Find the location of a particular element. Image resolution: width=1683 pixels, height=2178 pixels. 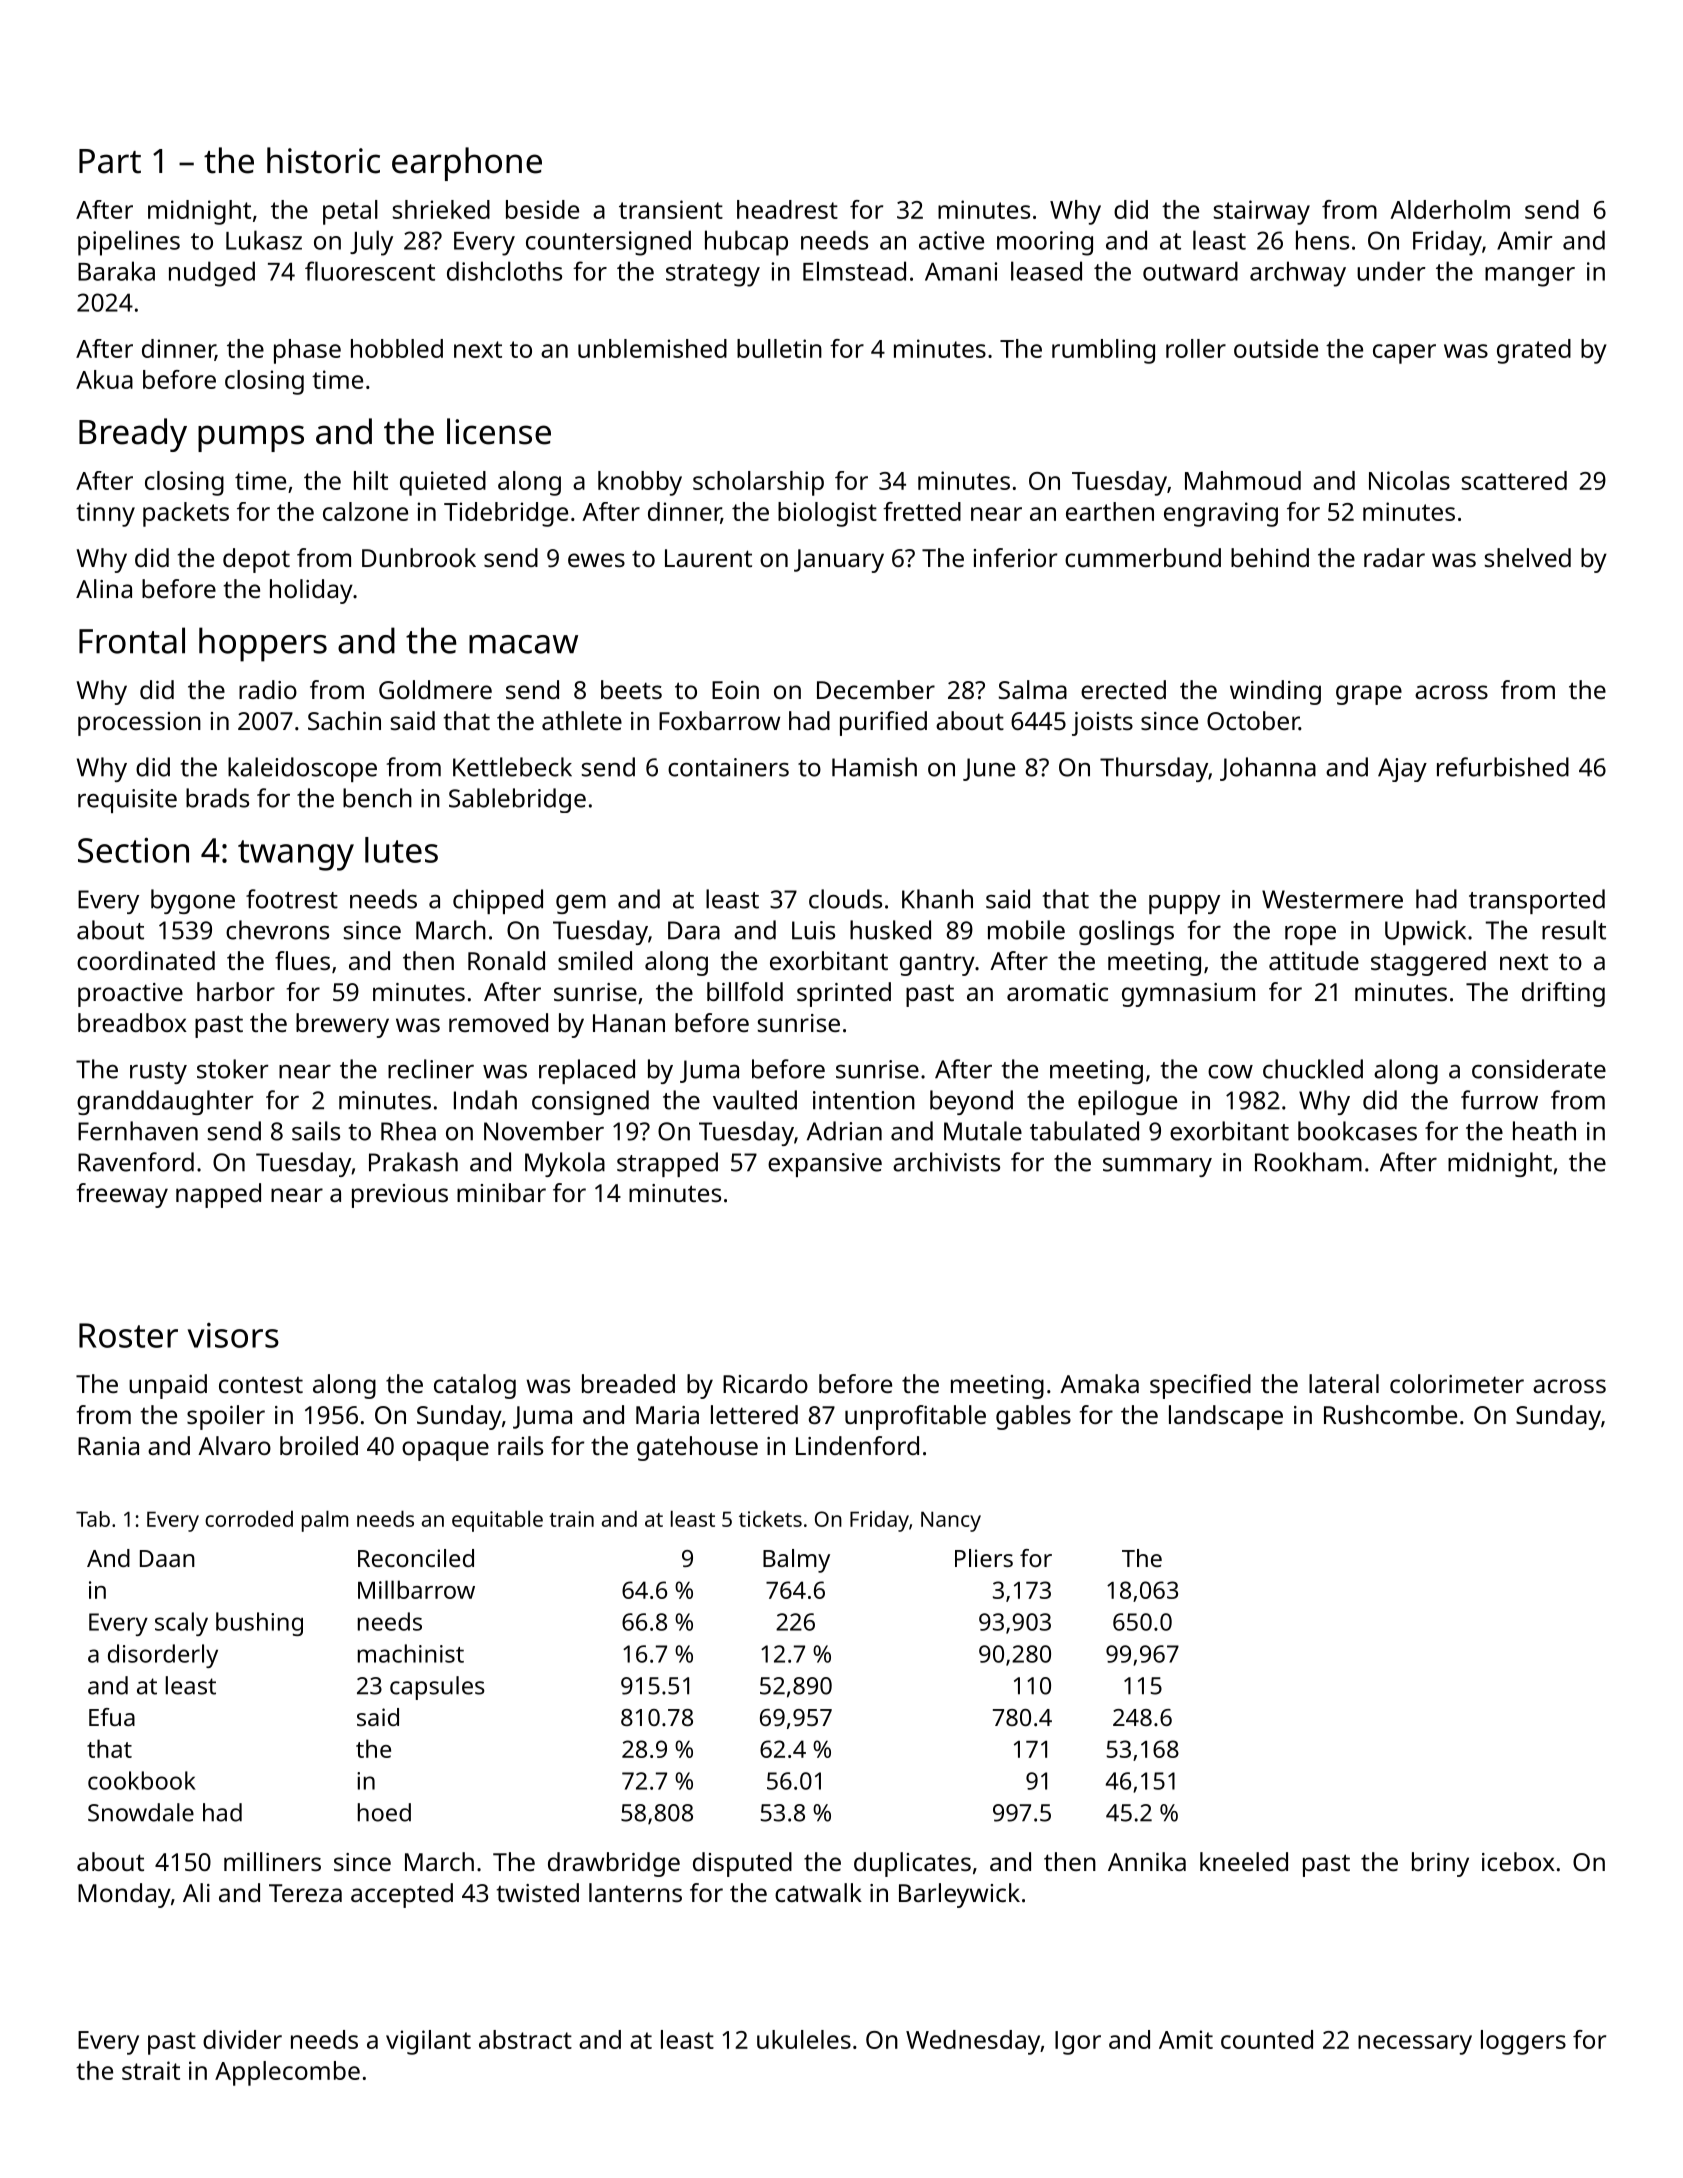

Goldmere is located at coordinates (435, 689).
